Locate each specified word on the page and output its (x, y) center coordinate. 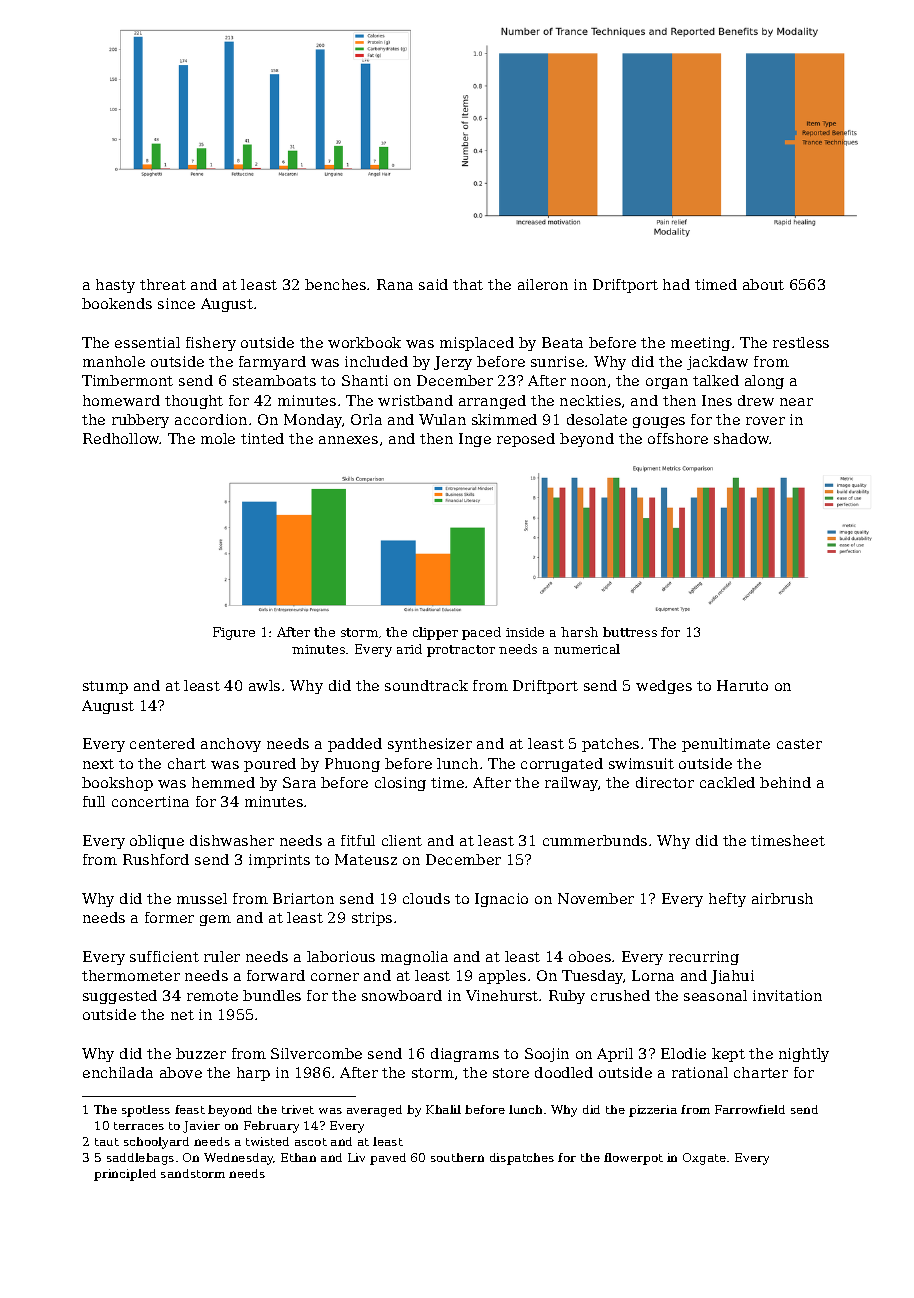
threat (163, 284)
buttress (630, 632)
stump (105, 687)
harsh (579, 632)
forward (276, 975)
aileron (543, 284)
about (763, 284)
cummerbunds (595, 840)
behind (785, 782)
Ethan (298, 1157)
